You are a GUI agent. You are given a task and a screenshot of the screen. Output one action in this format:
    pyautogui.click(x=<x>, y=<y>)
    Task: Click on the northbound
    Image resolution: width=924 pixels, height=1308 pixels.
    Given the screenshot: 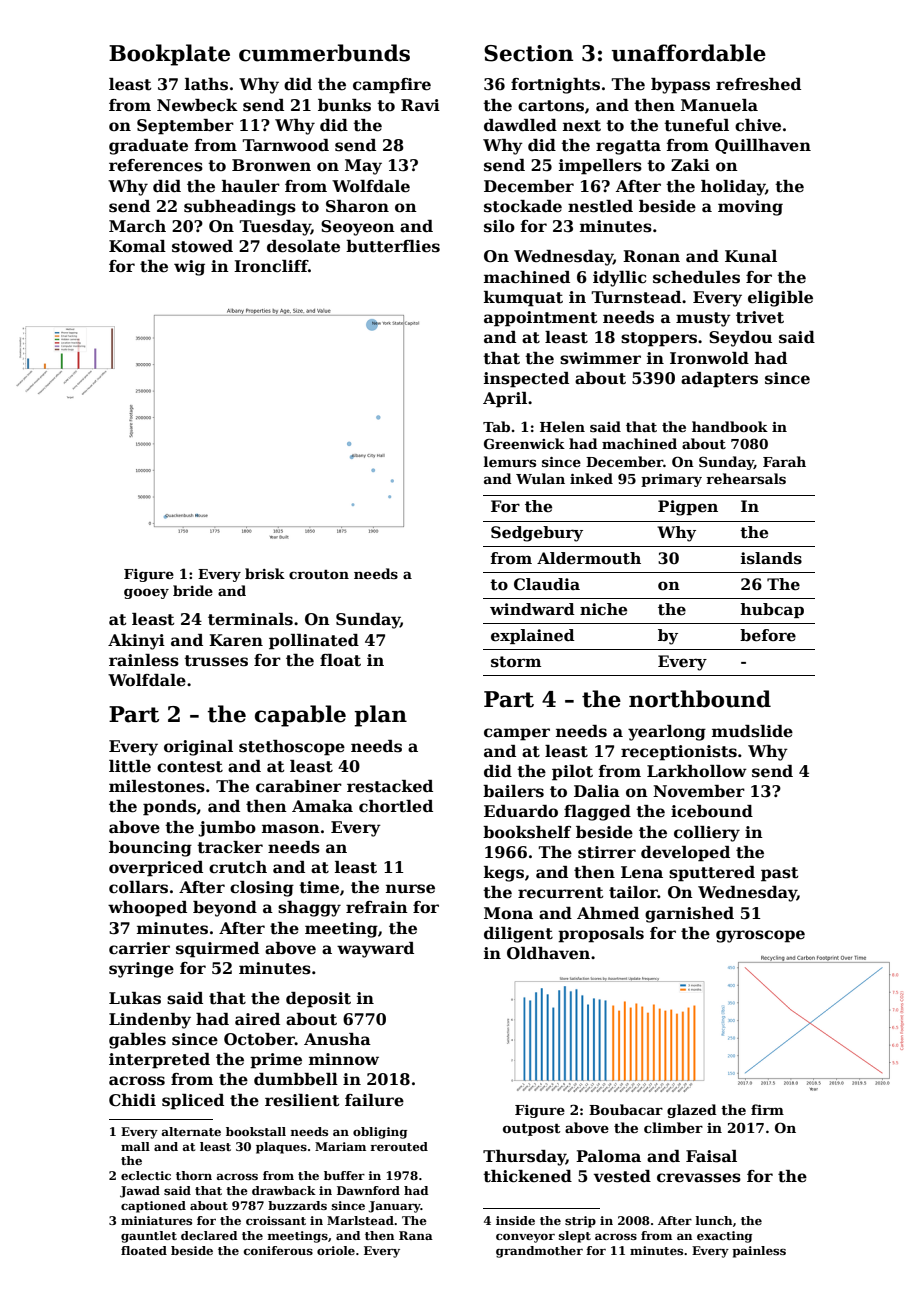 What is the action you would take?
    pyautogui.click(x=700, y=699)
